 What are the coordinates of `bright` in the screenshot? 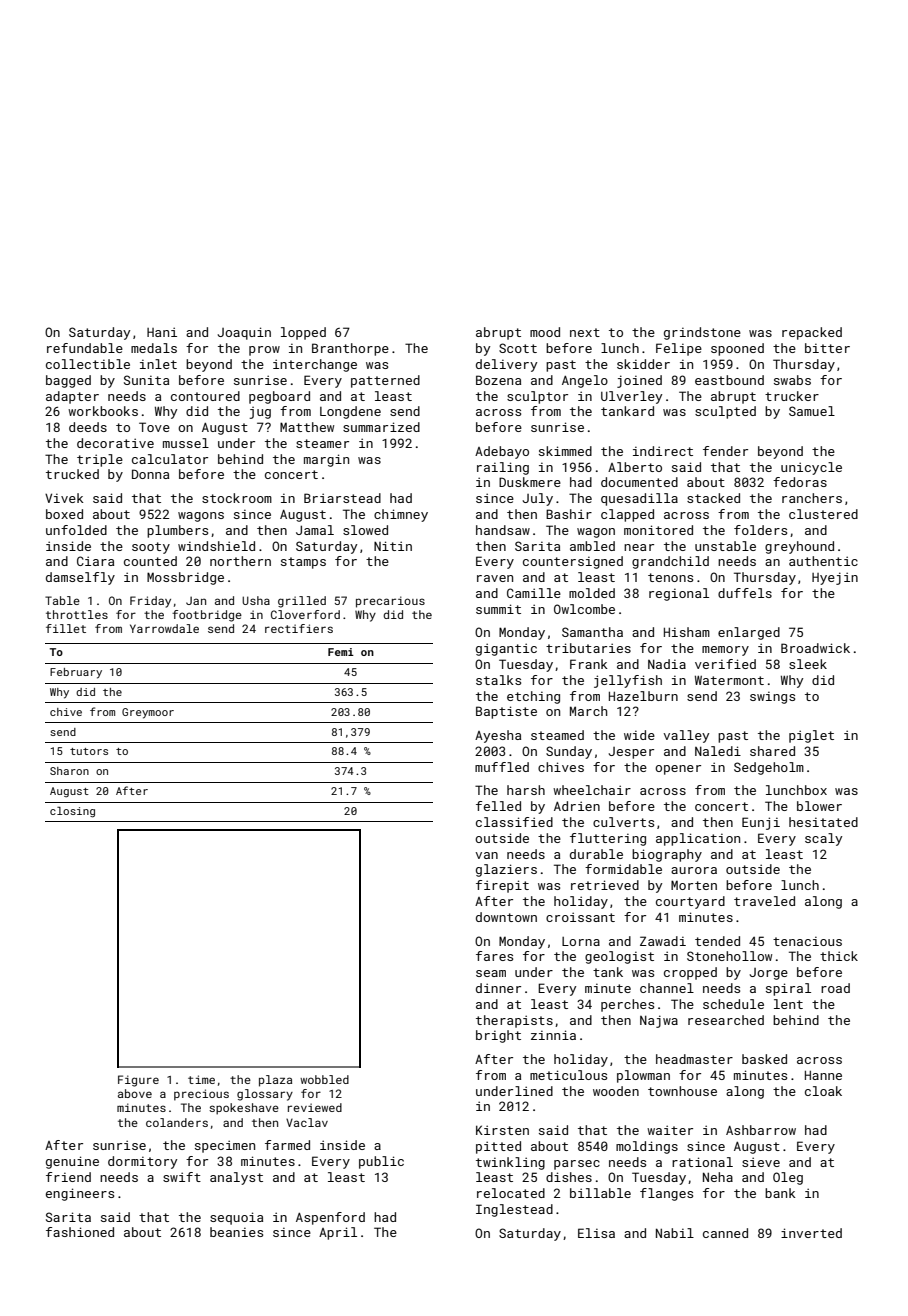 It's located at (498, 1036).
